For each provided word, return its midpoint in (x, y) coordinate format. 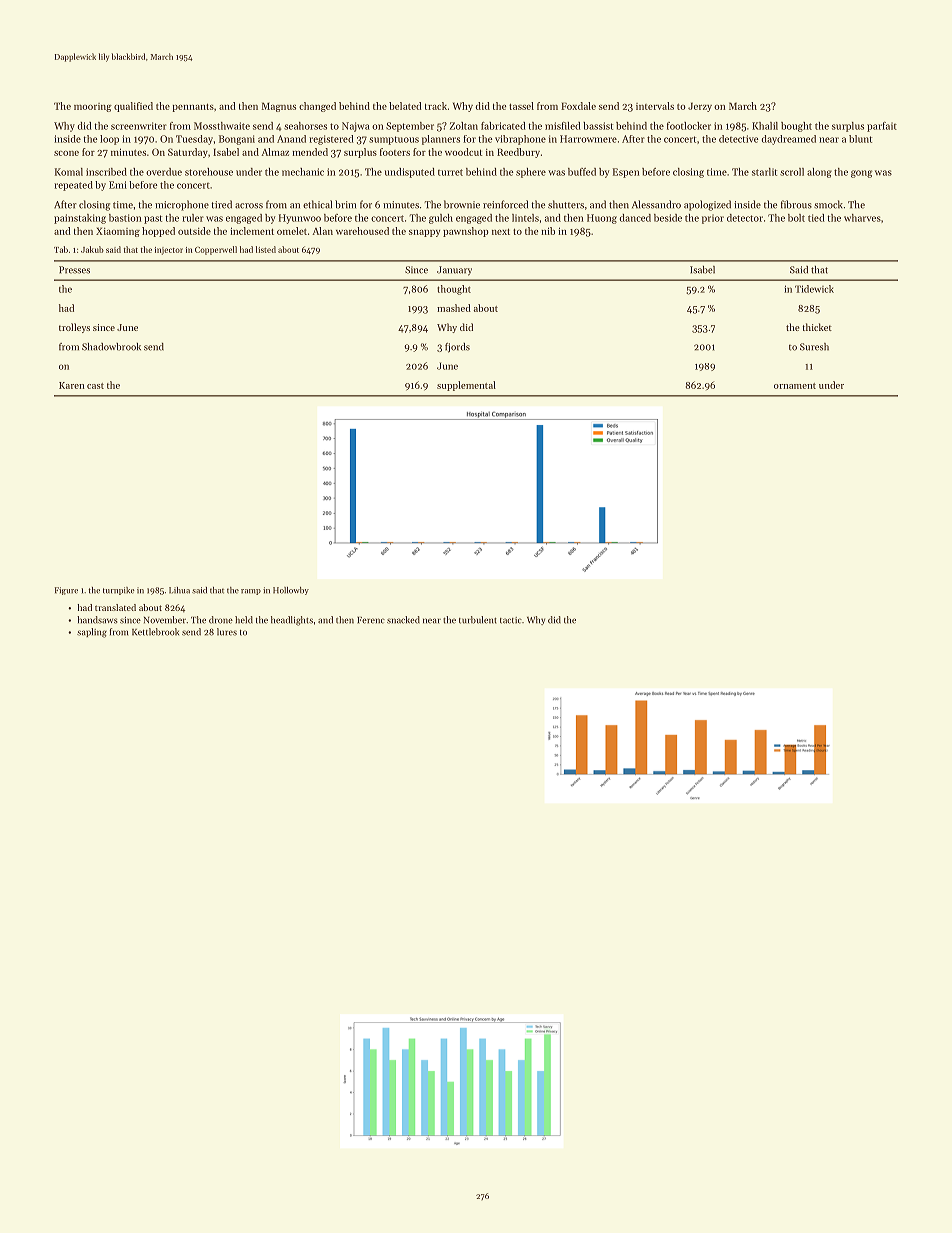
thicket (817, 327)
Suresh (814, 347)
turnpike (119, 591)
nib (548, 231)
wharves (862, 218)
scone (66, 153)
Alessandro (656, 204)
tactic (511, 620)
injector (169, 251)
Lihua (179, 590)
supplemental (466, 386)
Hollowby (291, 591)
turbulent (478, 620)
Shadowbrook (111, 347)
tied (816, 218)
